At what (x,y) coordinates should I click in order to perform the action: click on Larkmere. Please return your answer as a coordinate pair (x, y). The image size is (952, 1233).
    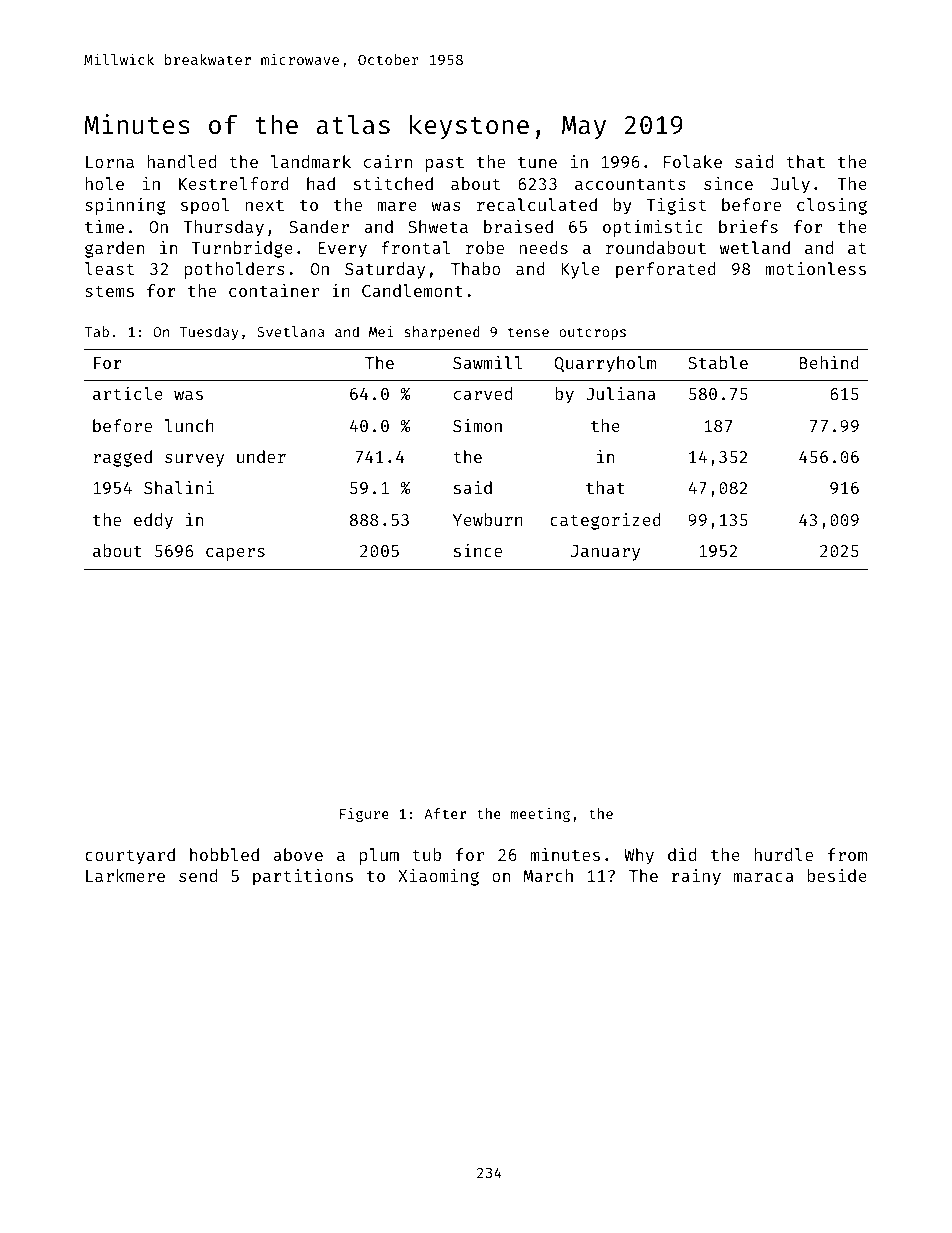
    Looking at the image, I should click on (125, 875).
